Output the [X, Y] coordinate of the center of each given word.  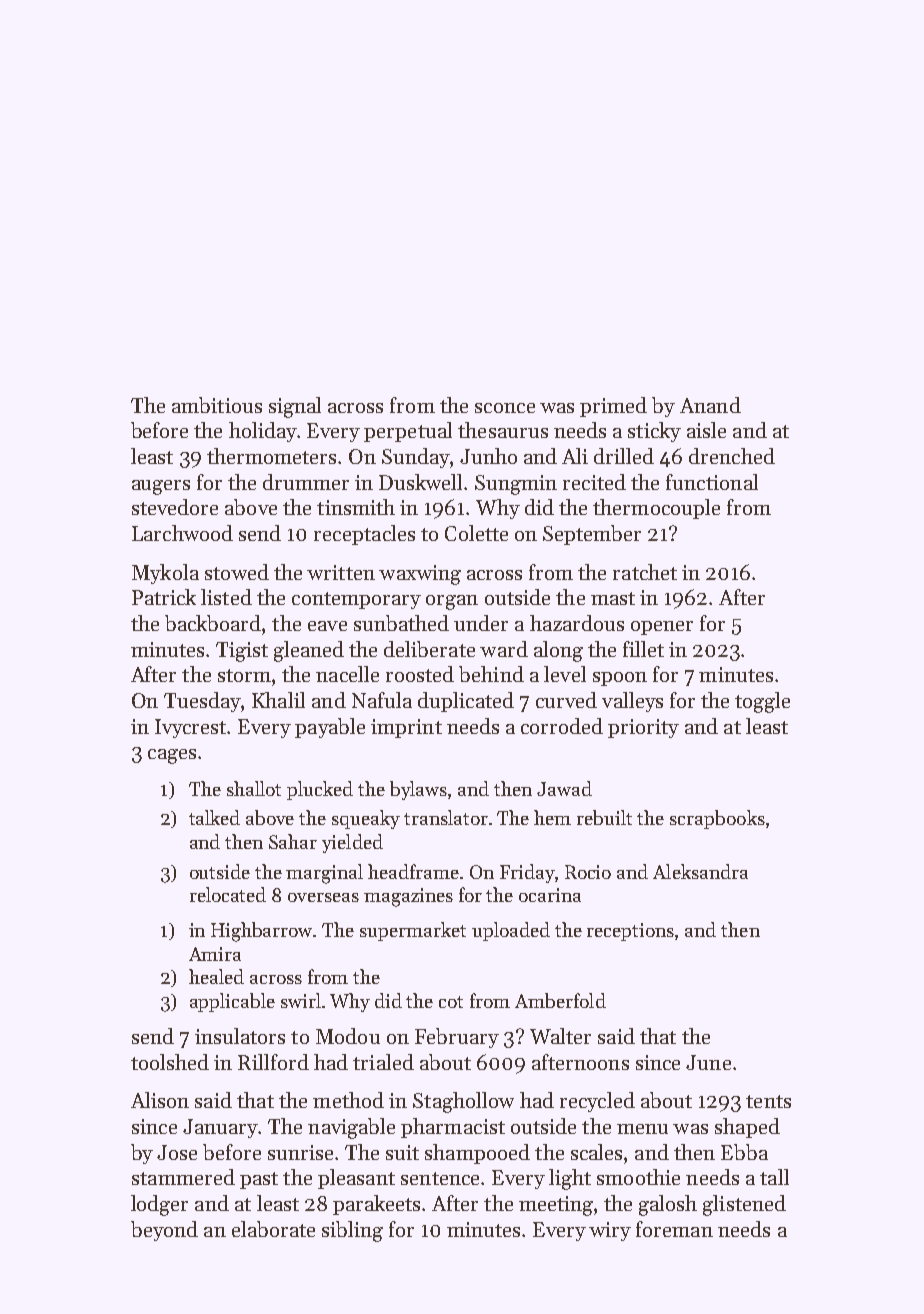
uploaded [511, 931]
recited [594, 482]
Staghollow [463, 1102]
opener [662, 628]
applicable [232, 1002]
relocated [228, 894]
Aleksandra [700, 871]
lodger [159, 1205]
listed [226, 597]
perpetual [408, 432]
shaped [747, 1128]
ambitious [217, 405]
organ [452, 602]
